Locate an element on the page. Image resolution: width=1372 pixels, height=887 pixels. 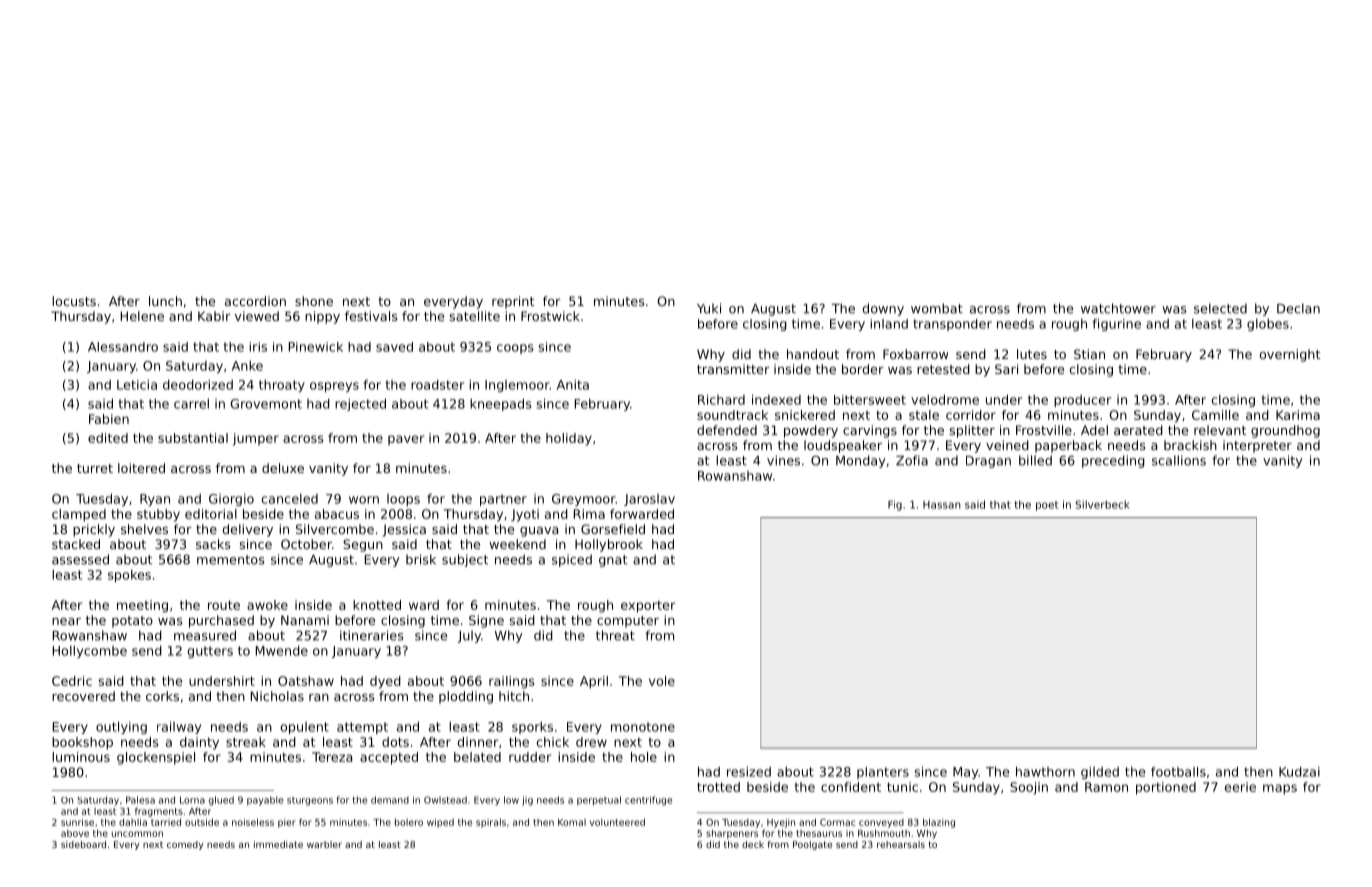
Yuki is located at coordinates (709, 308).
